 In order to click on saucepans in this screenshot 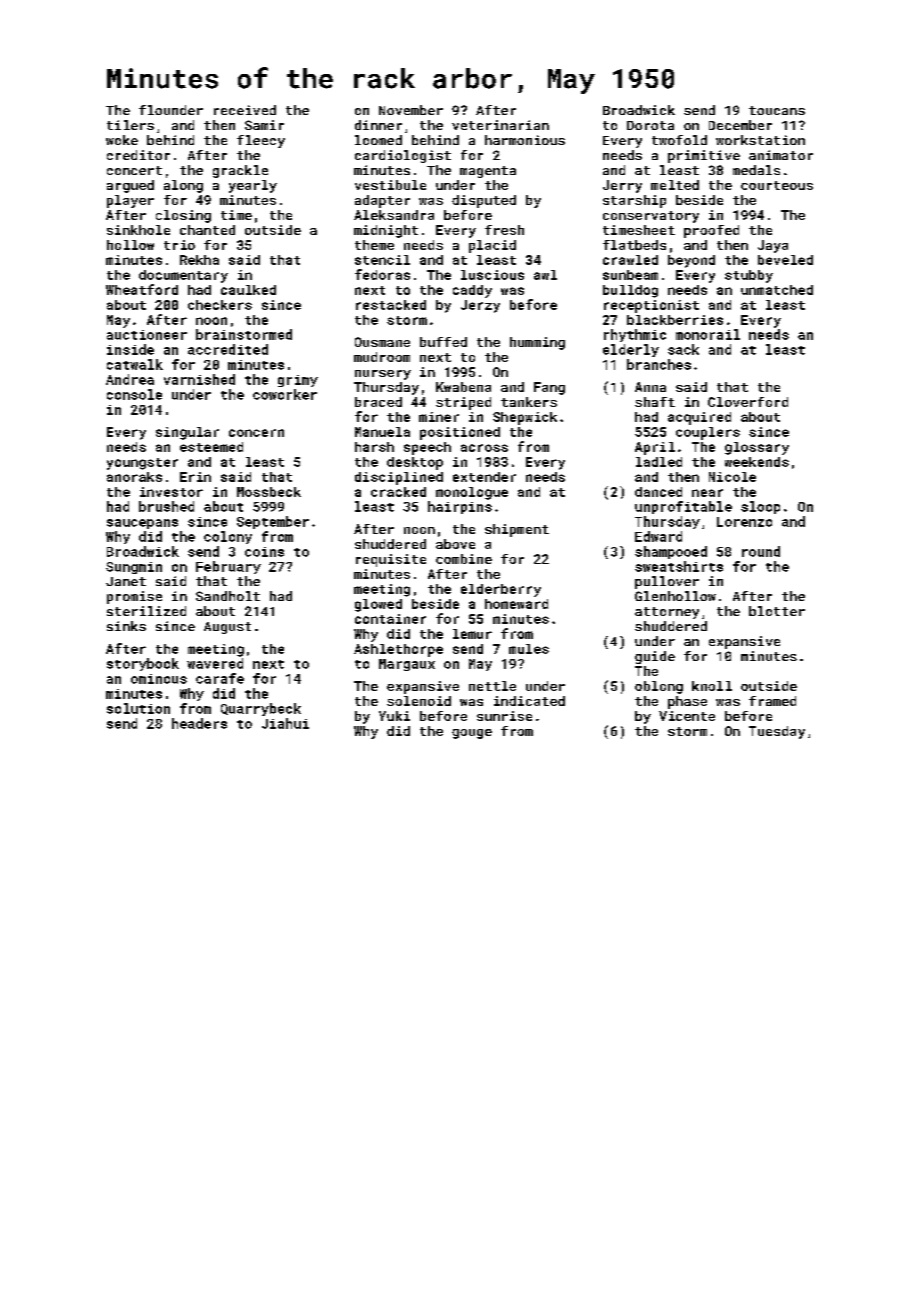, I will do `click(142, 524)`.
